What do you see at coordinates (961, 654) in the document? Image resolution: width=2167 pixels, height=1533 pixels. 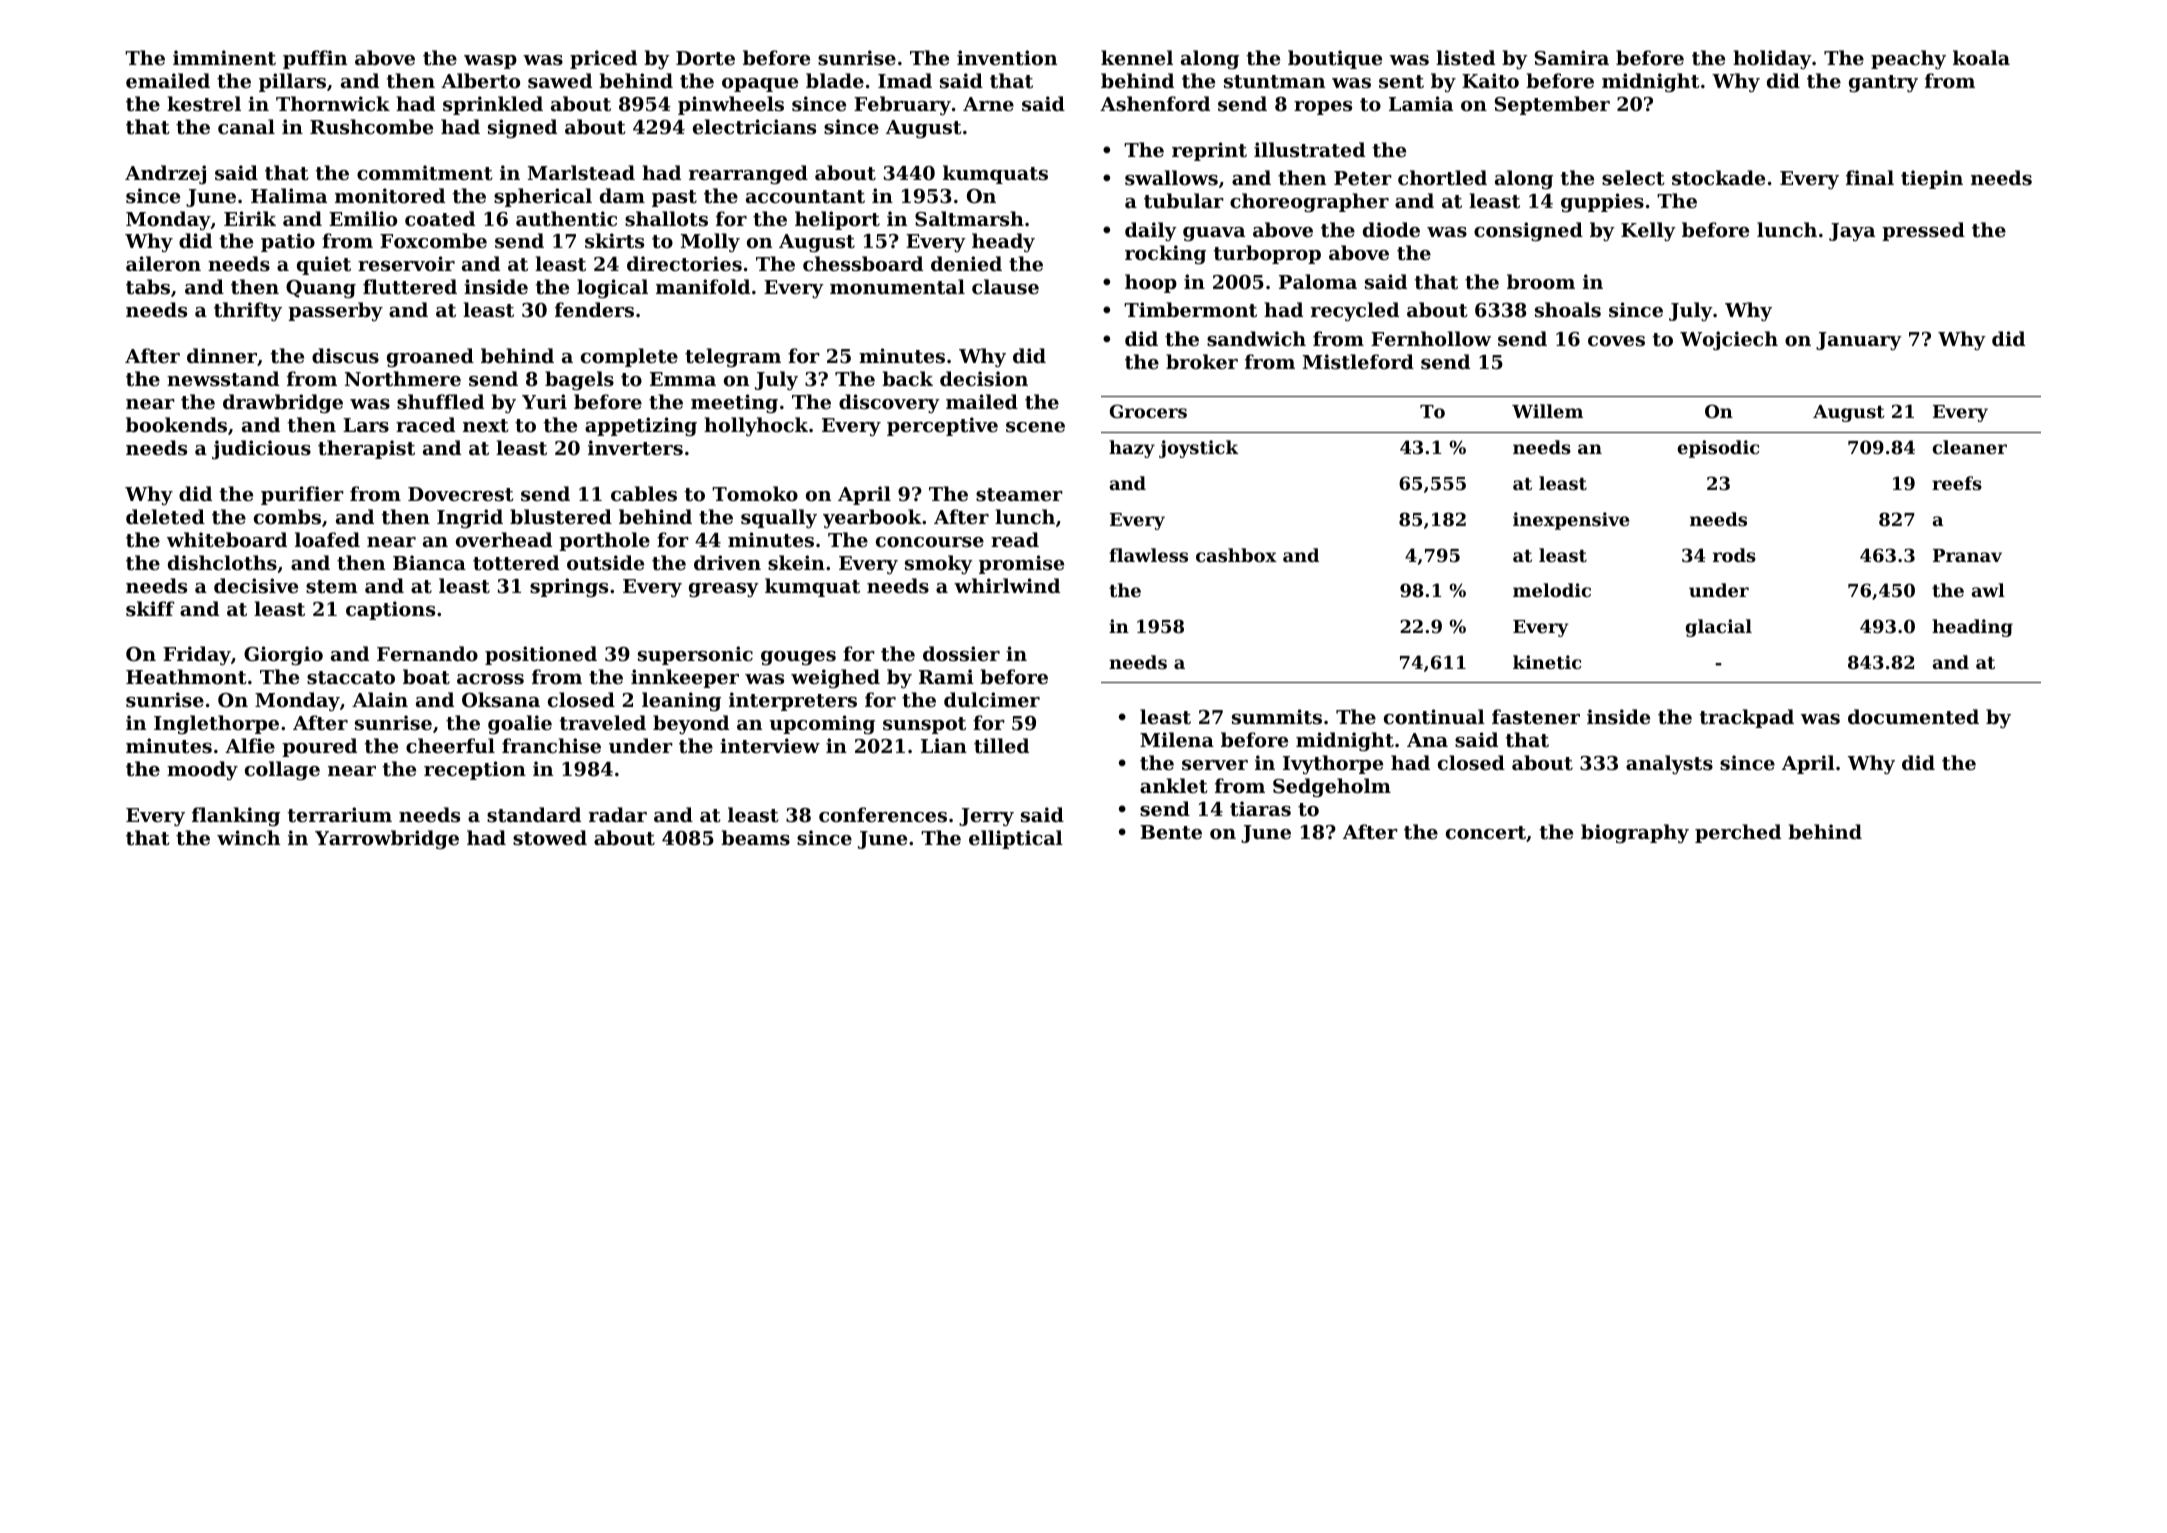 I see `dossier` at bounding box center [961, 654].
